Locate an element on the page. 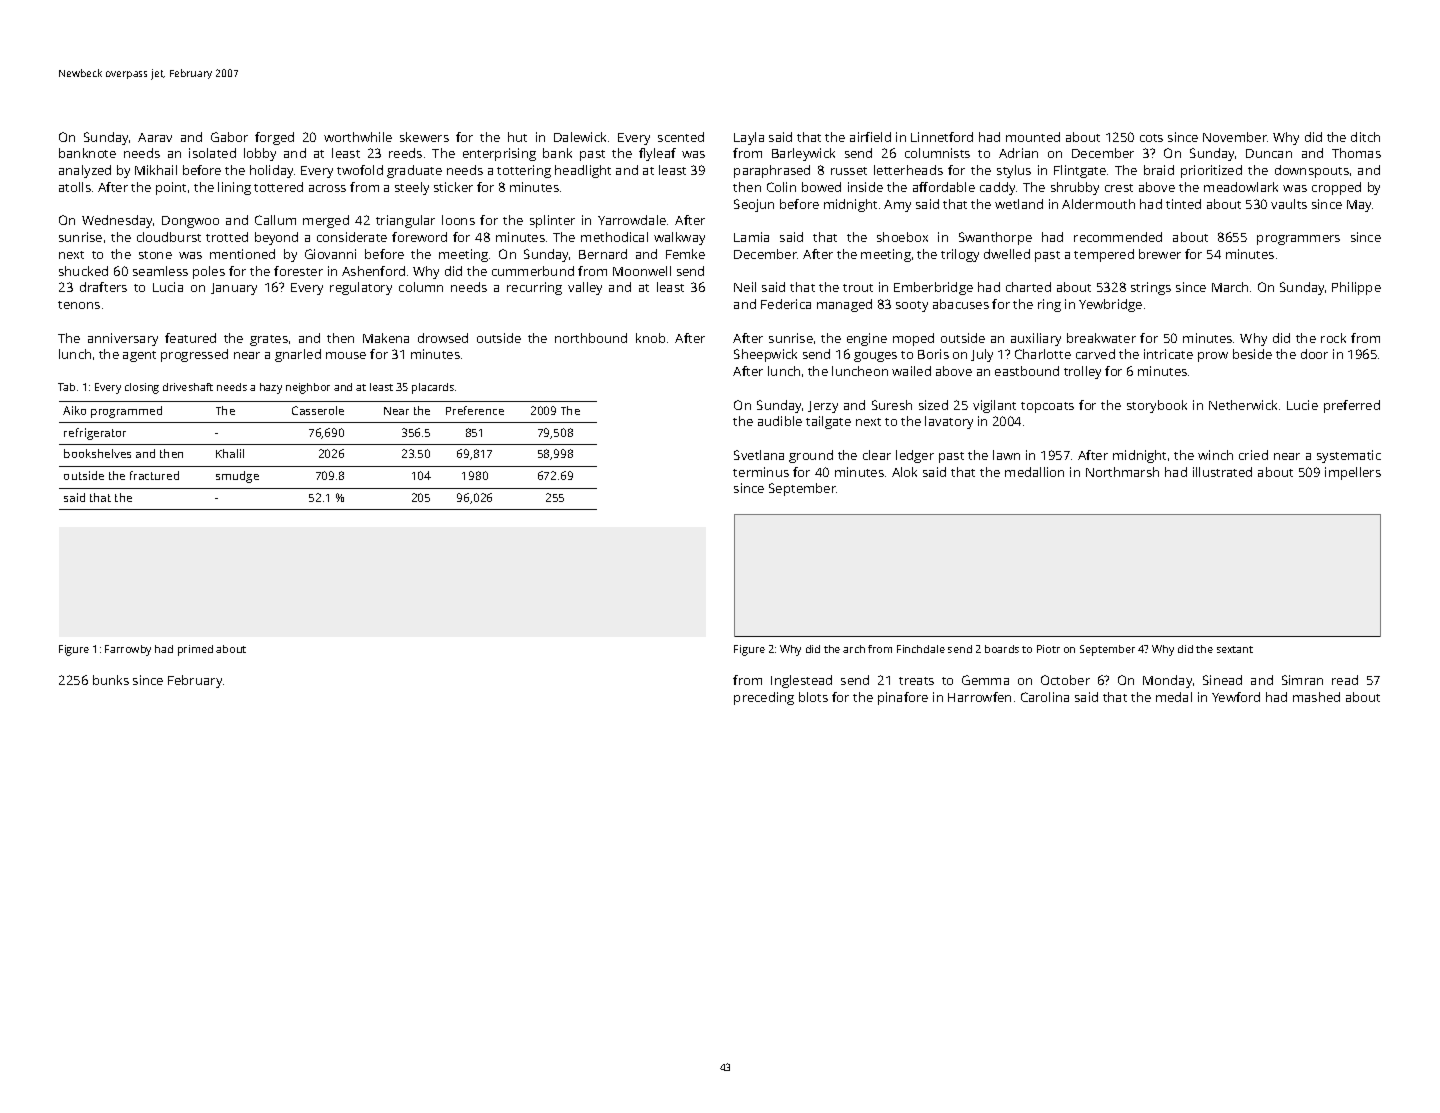 The height and width of the document is (1113, 1440). primed is located at coordinates (195, 650).
